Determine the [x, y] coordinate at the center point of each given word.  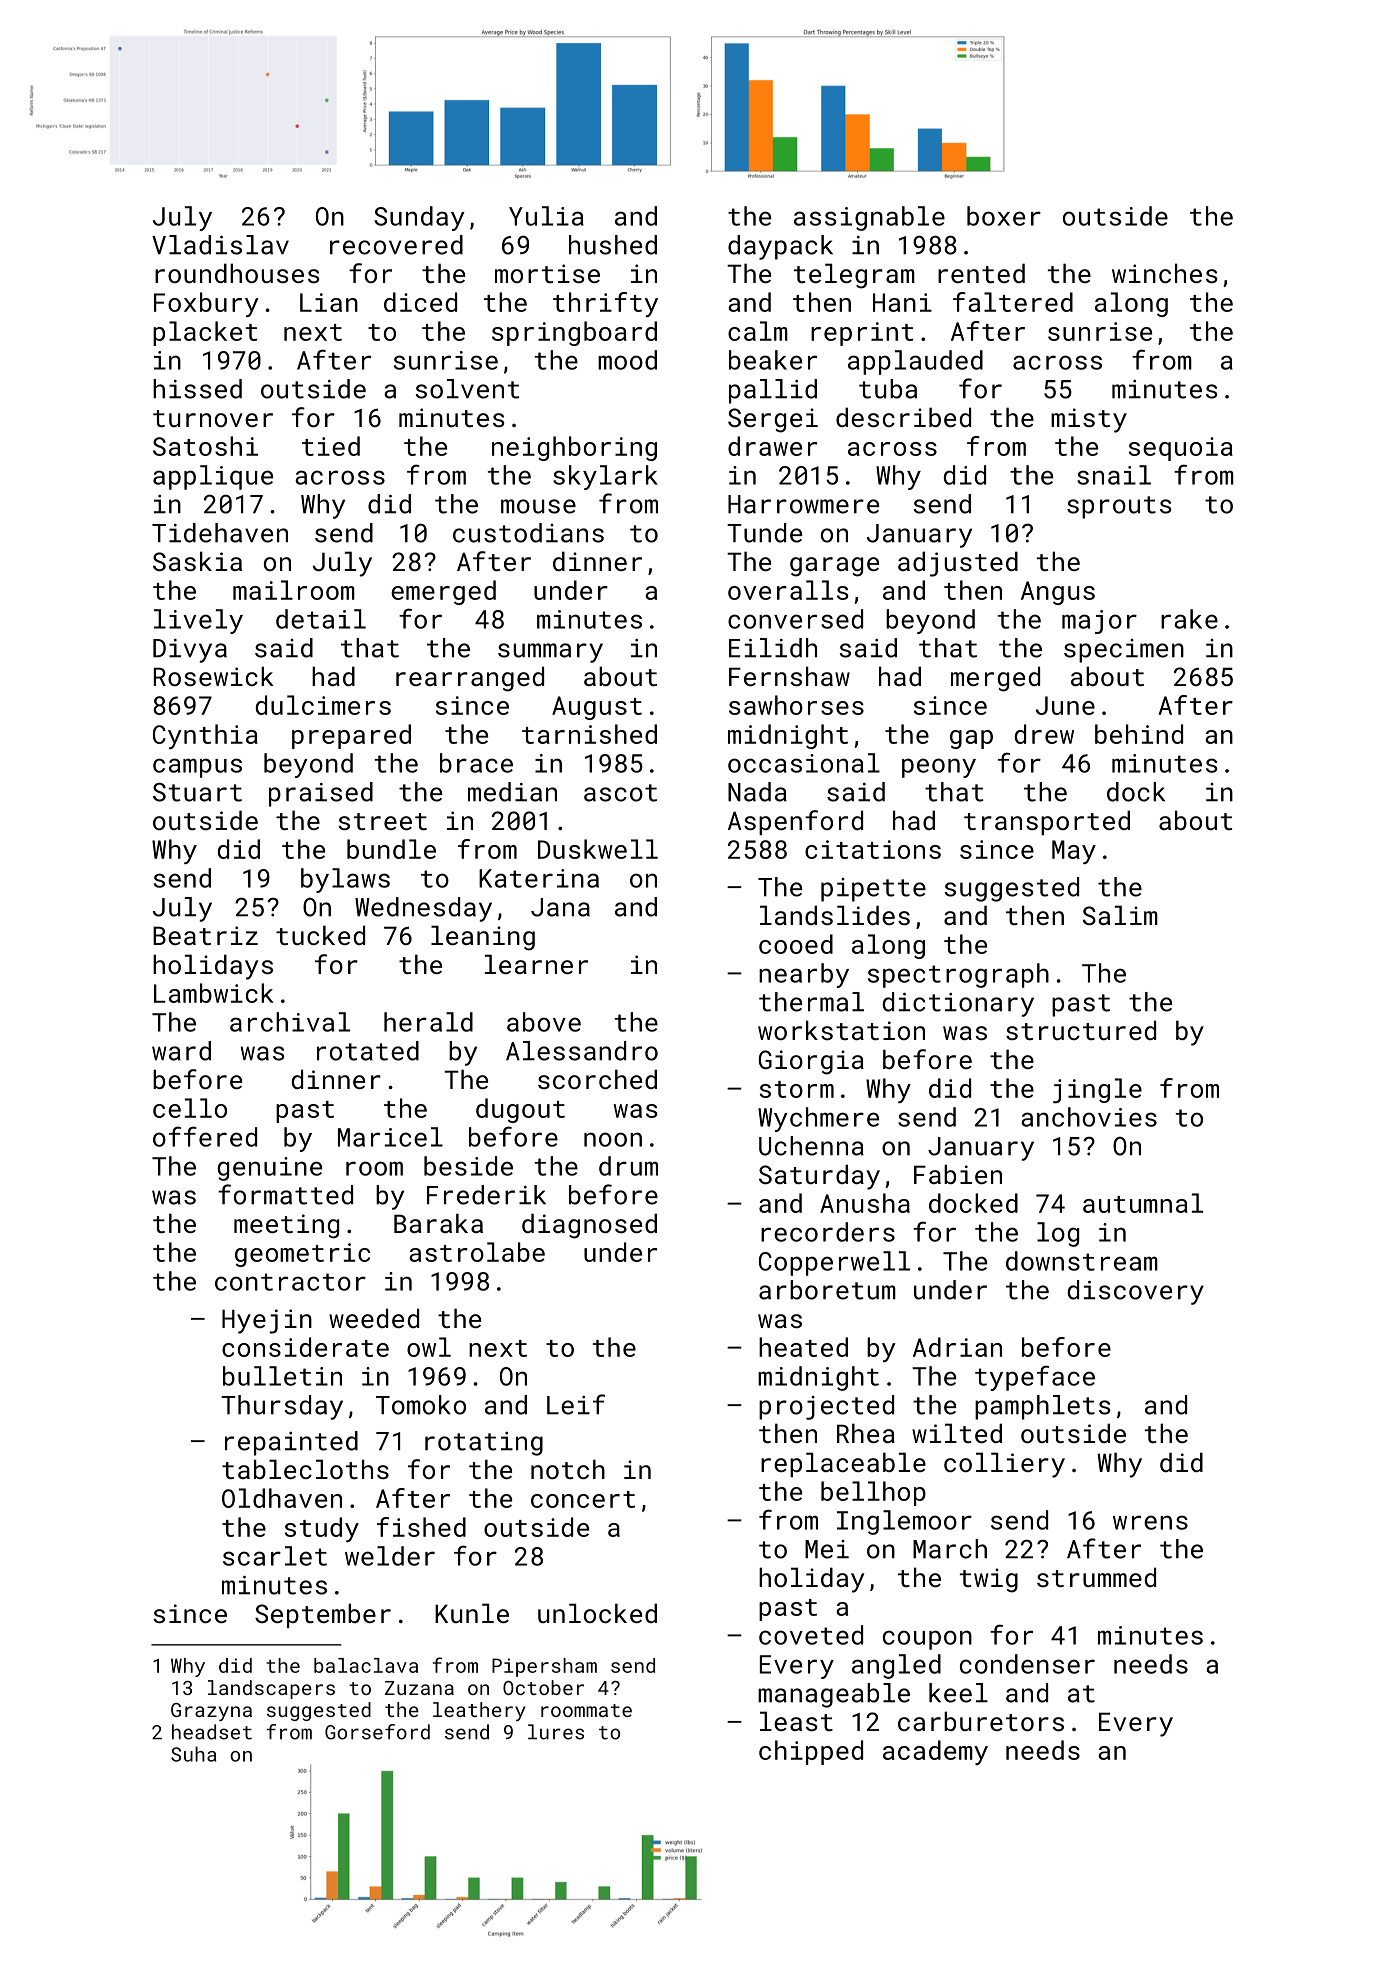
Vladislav [220, 245]
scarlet [275, 1556]
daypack [780, 247]
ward [181, 1051]
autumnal [1143, 1203]
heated [803, 1347]
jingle [1097, 1090]
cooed [796, 944]
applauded [915, 362]
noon [613, 1139]
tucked [320, 935]
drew [1044, 734]
